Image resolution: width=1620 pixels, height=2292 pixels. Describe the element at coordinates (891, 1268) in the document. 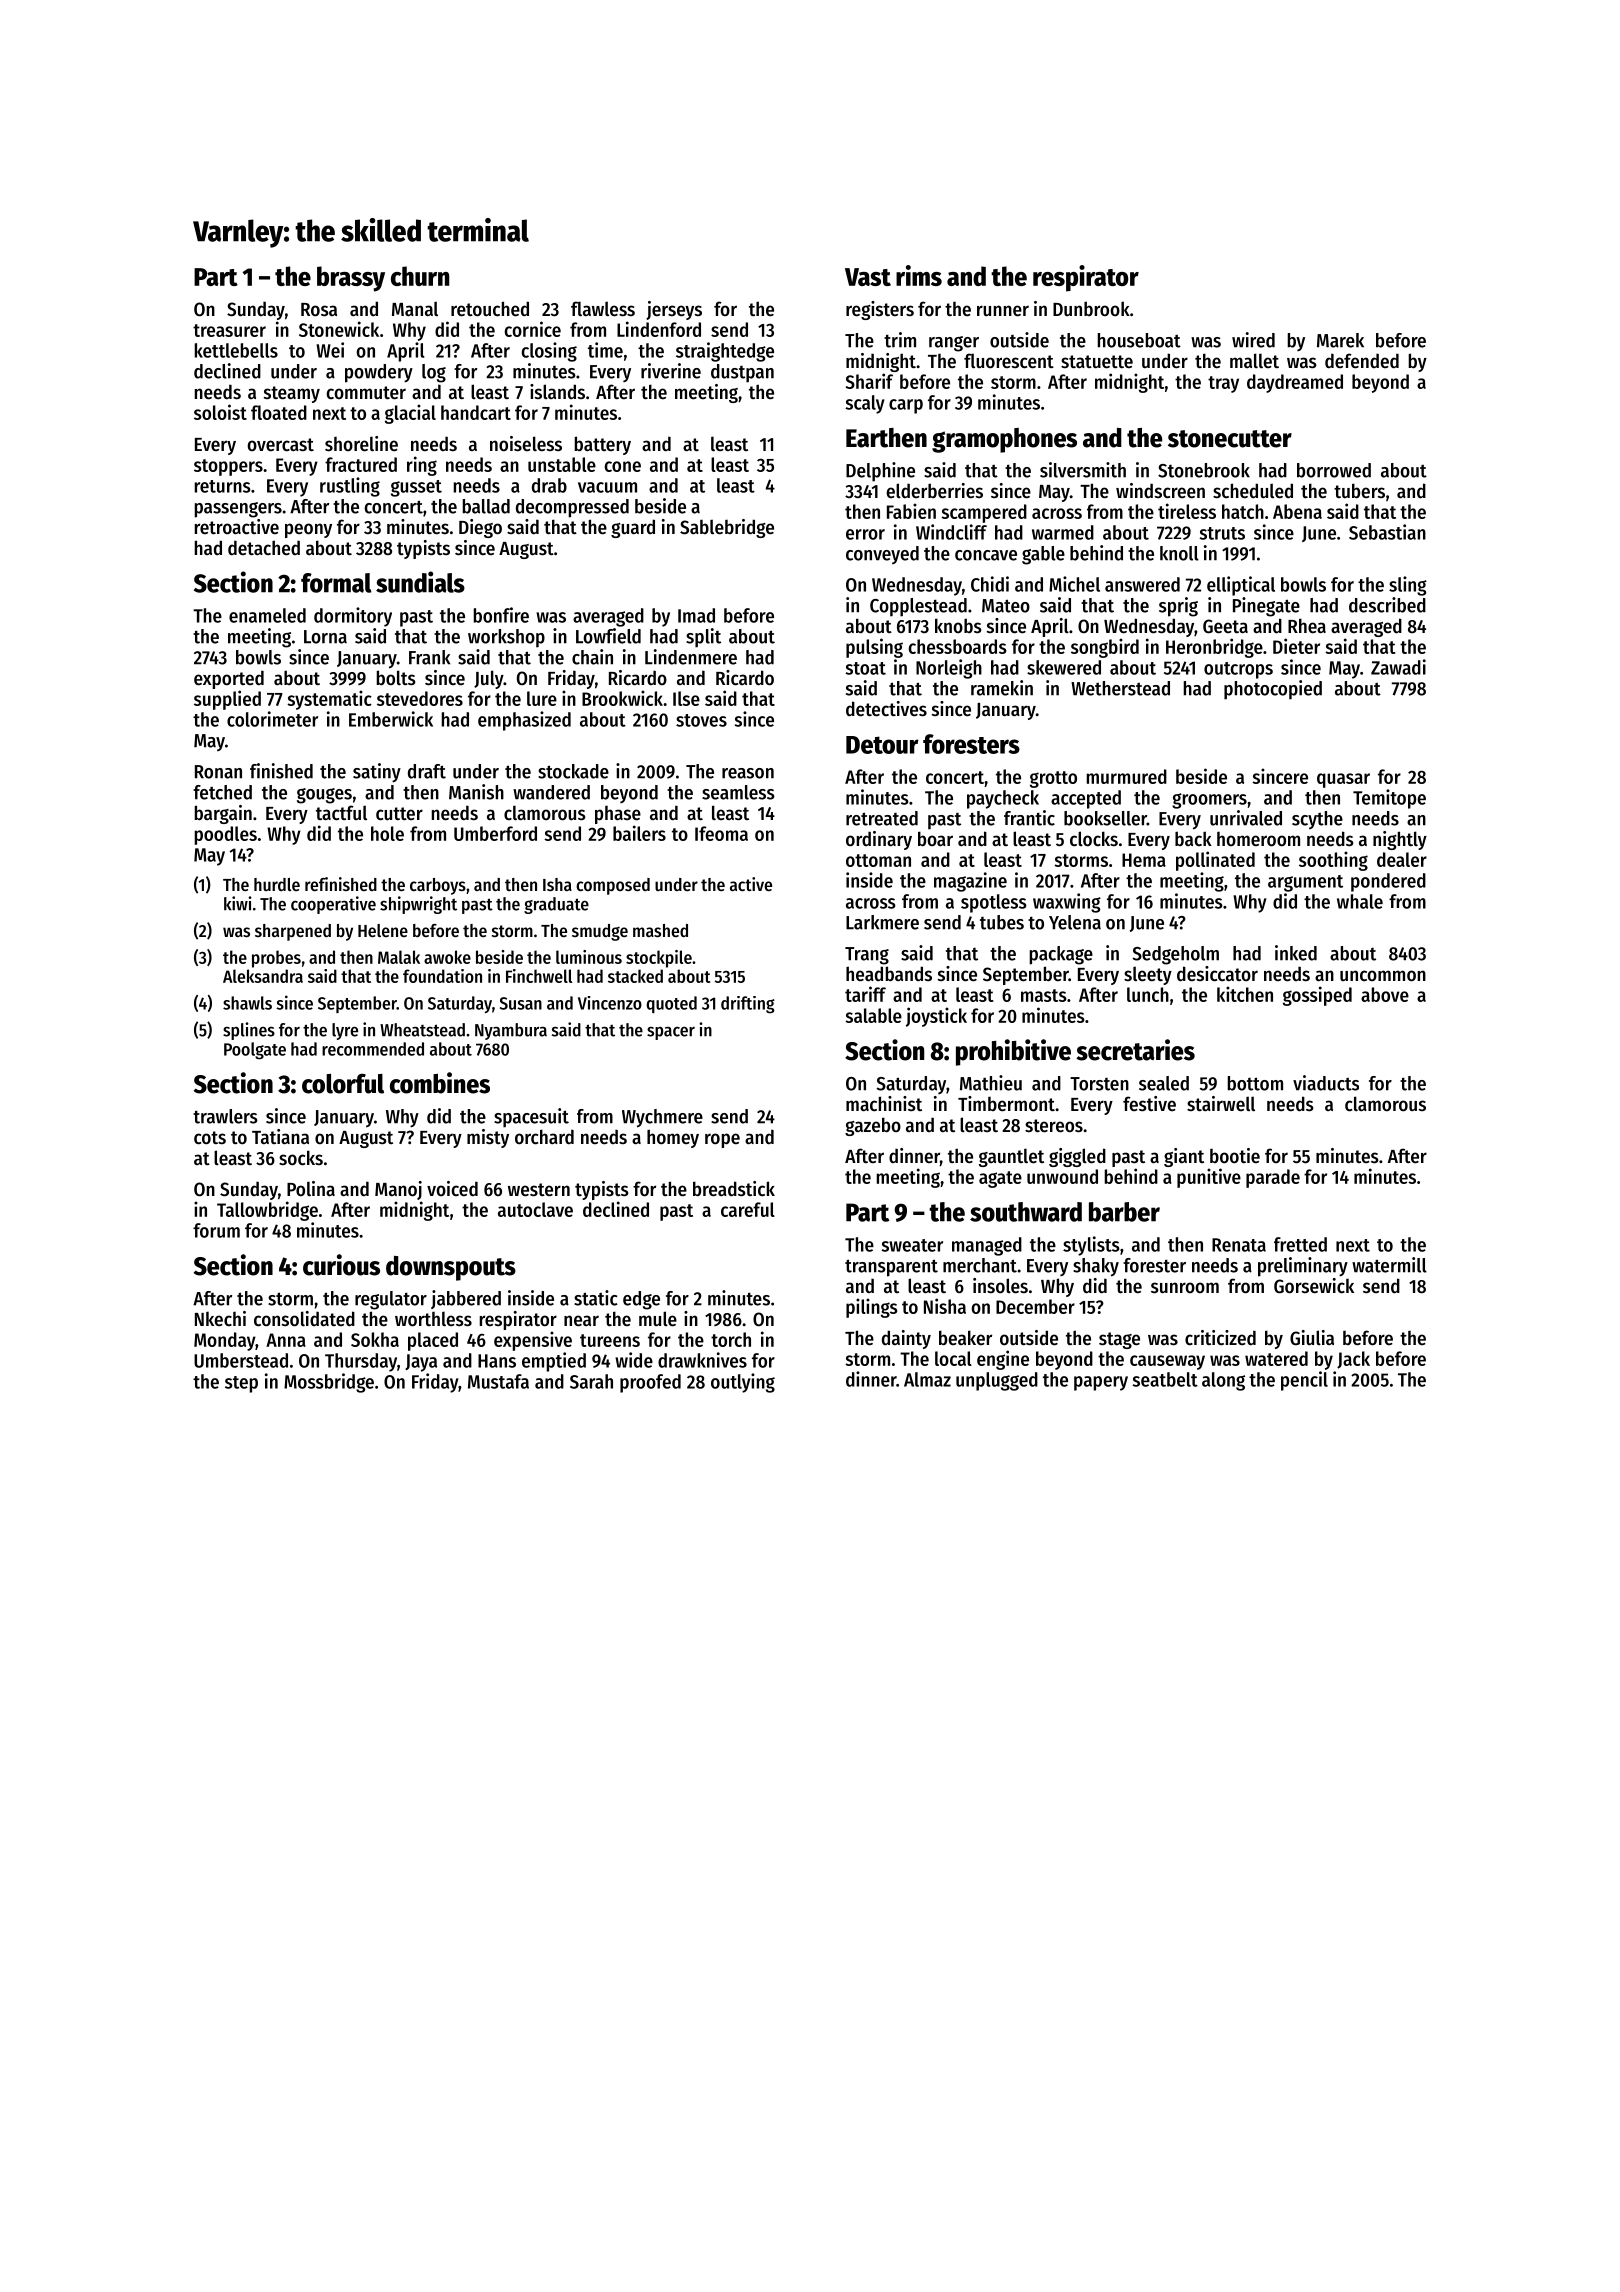

I see `transparent` at that location.
